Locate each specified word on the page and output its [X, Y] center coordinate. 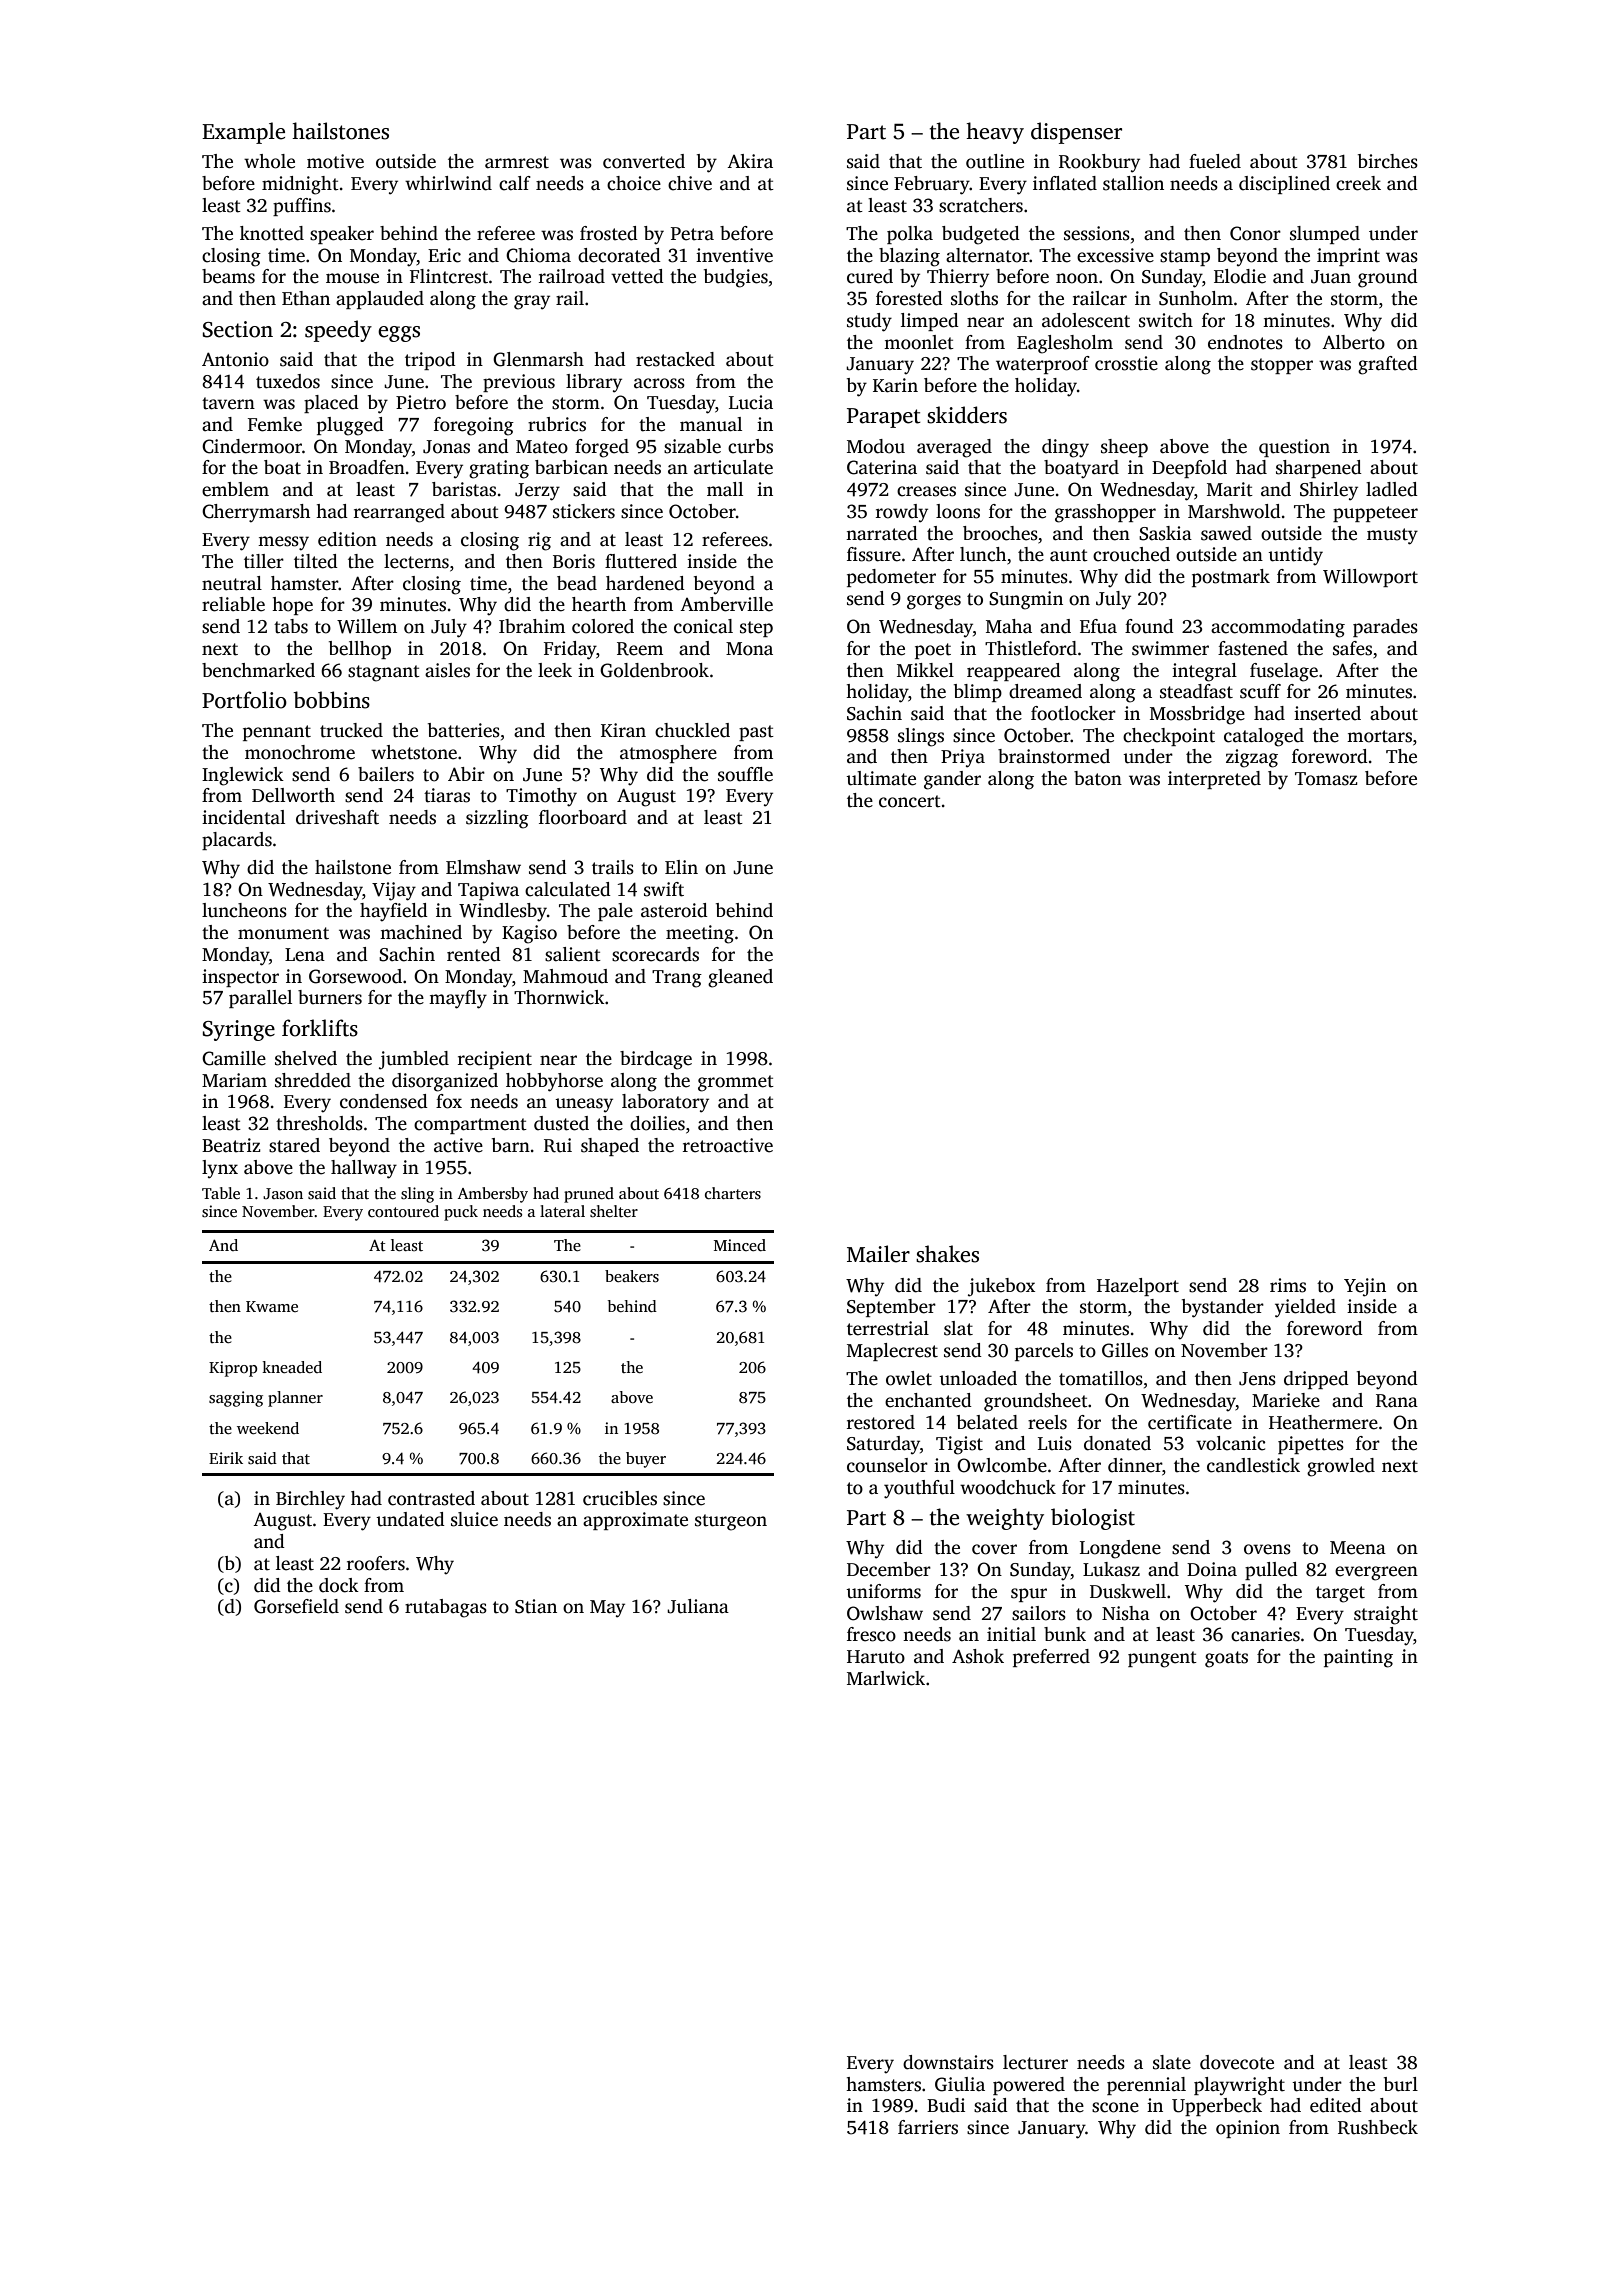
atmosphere [668, 754]
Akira [750, 161]
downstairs [948, 2062]
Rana [1397, 1401]
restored [881, 1422]
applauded [380, 300]
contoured [403, 1211]
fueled [1215, 161]
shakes [947, 1254]
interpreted [1214, 780]
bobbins [331, 700]
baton [1098, 778]
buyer [646, 1460]
